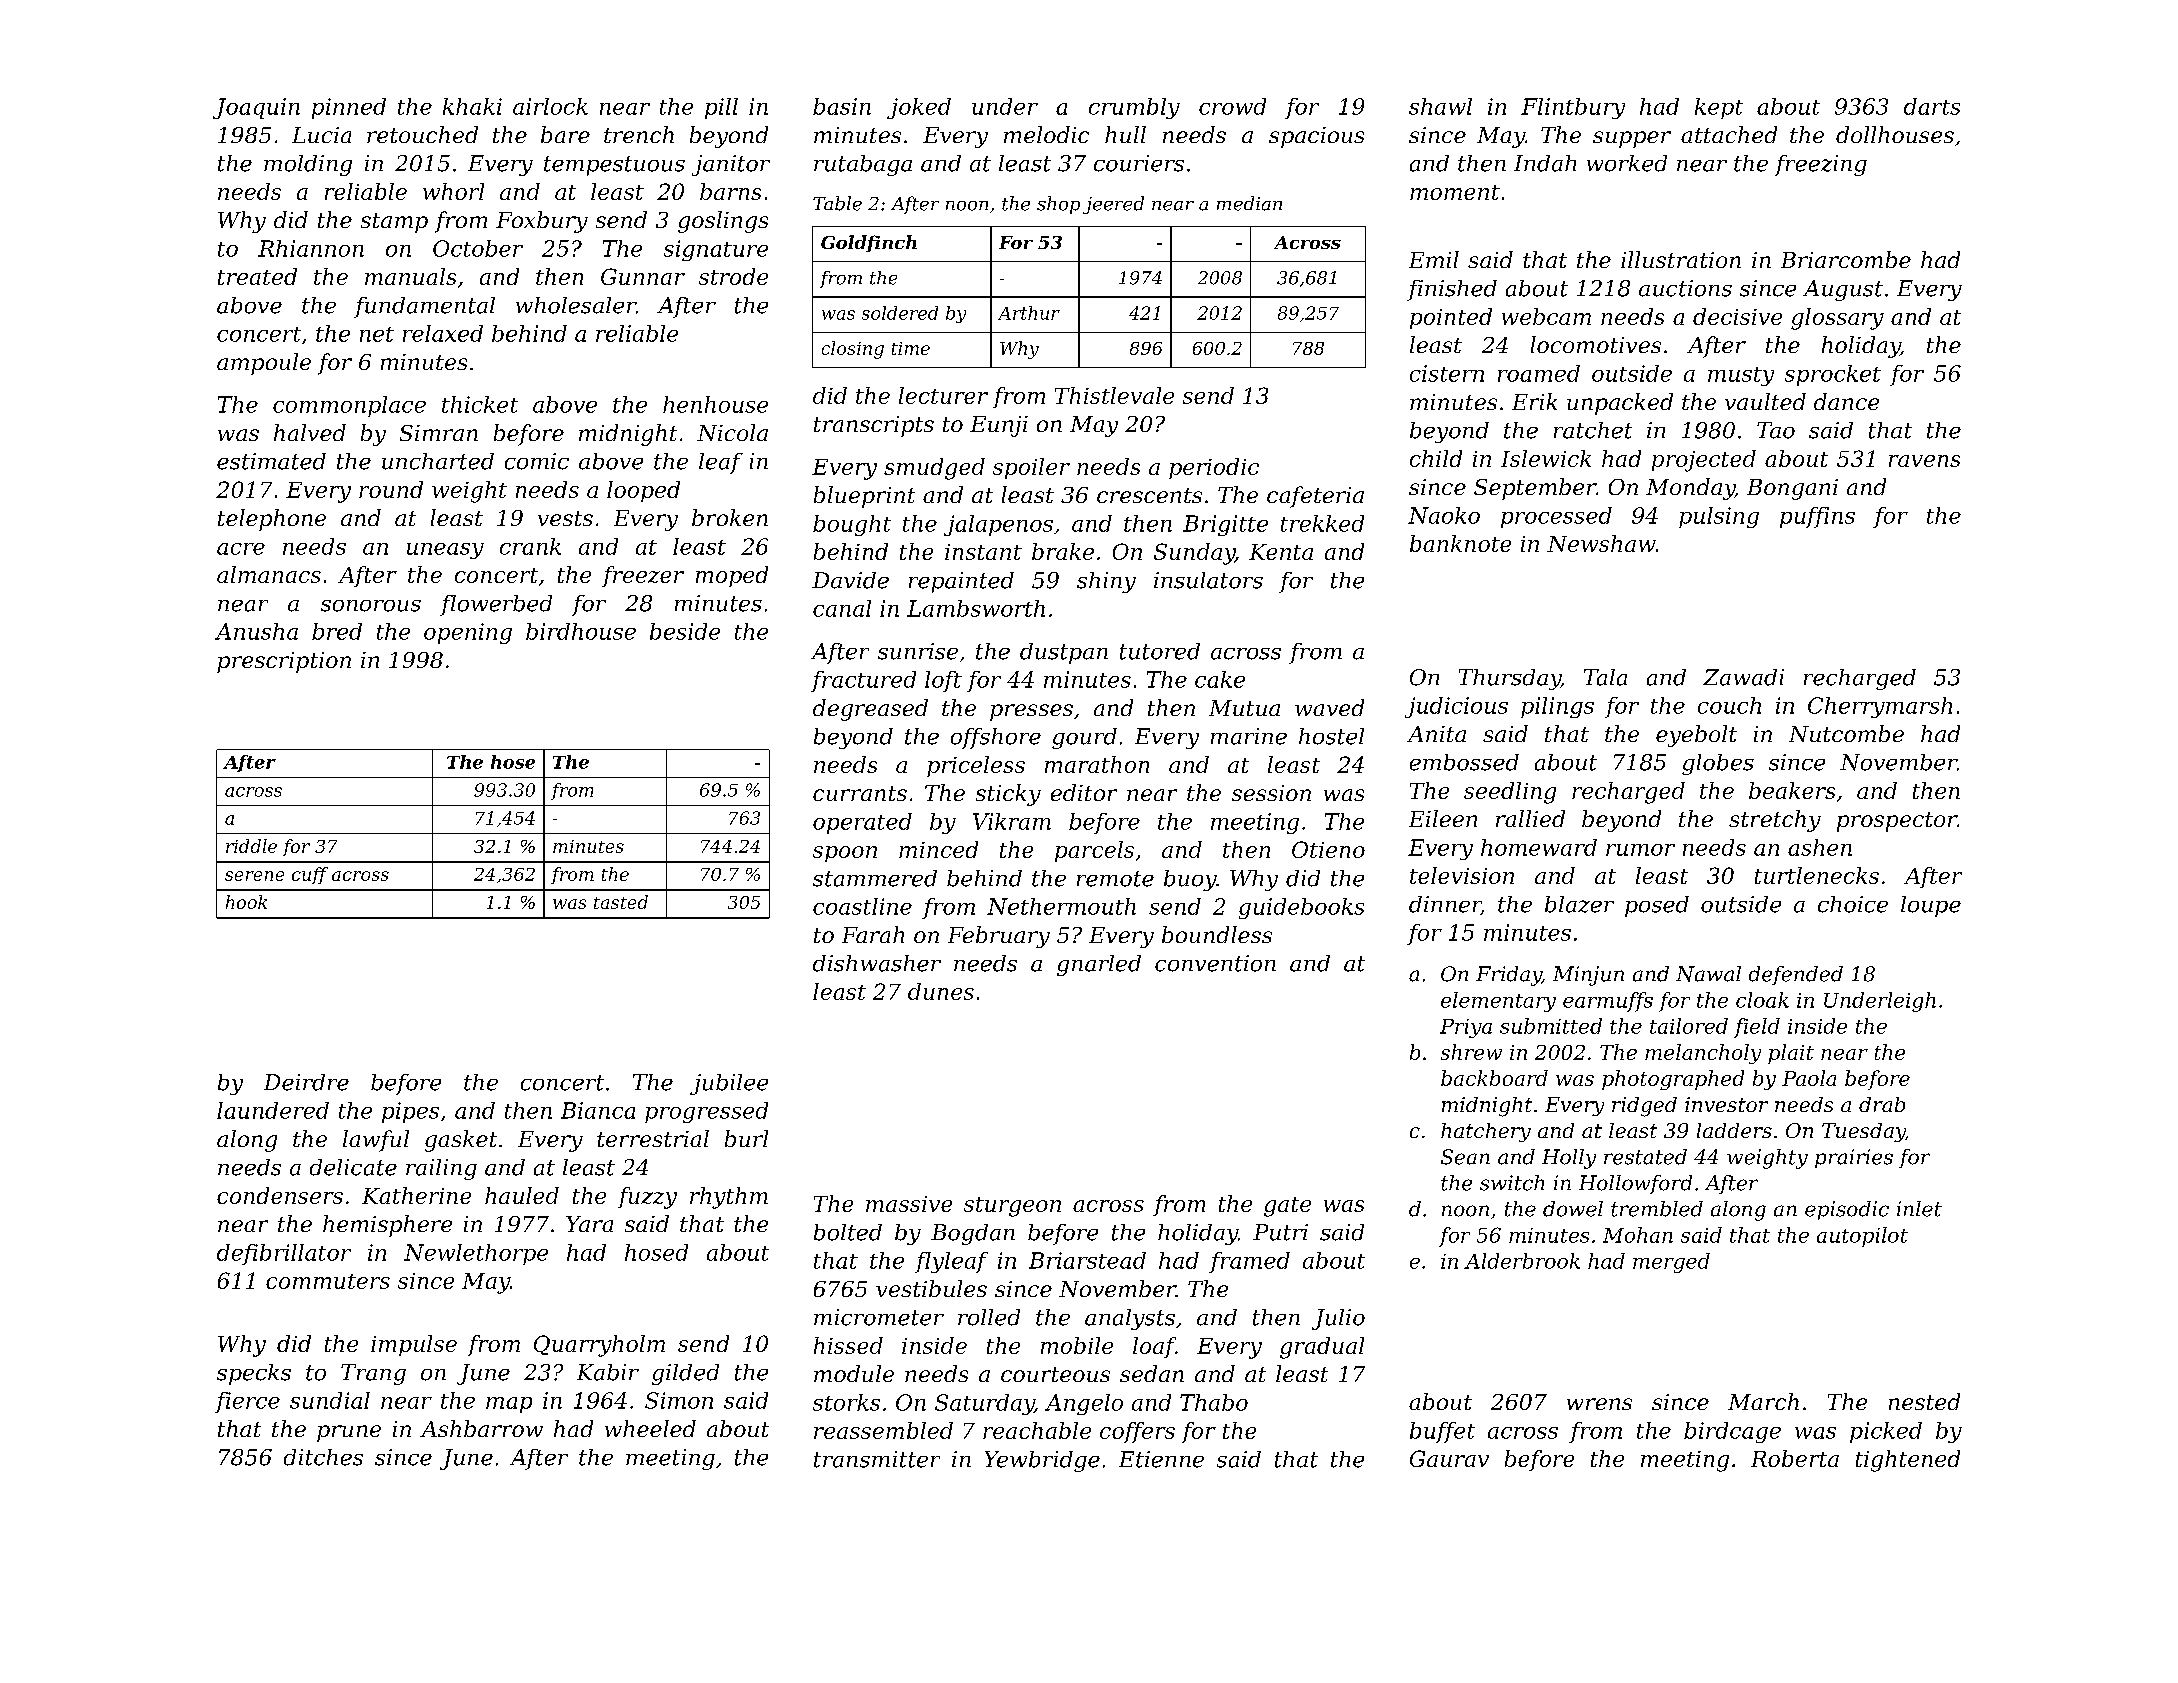  What do you see at coordinates (1847, 1210) in the screenshot?
I see `episodic` at bounding box center [1847, 1210].
